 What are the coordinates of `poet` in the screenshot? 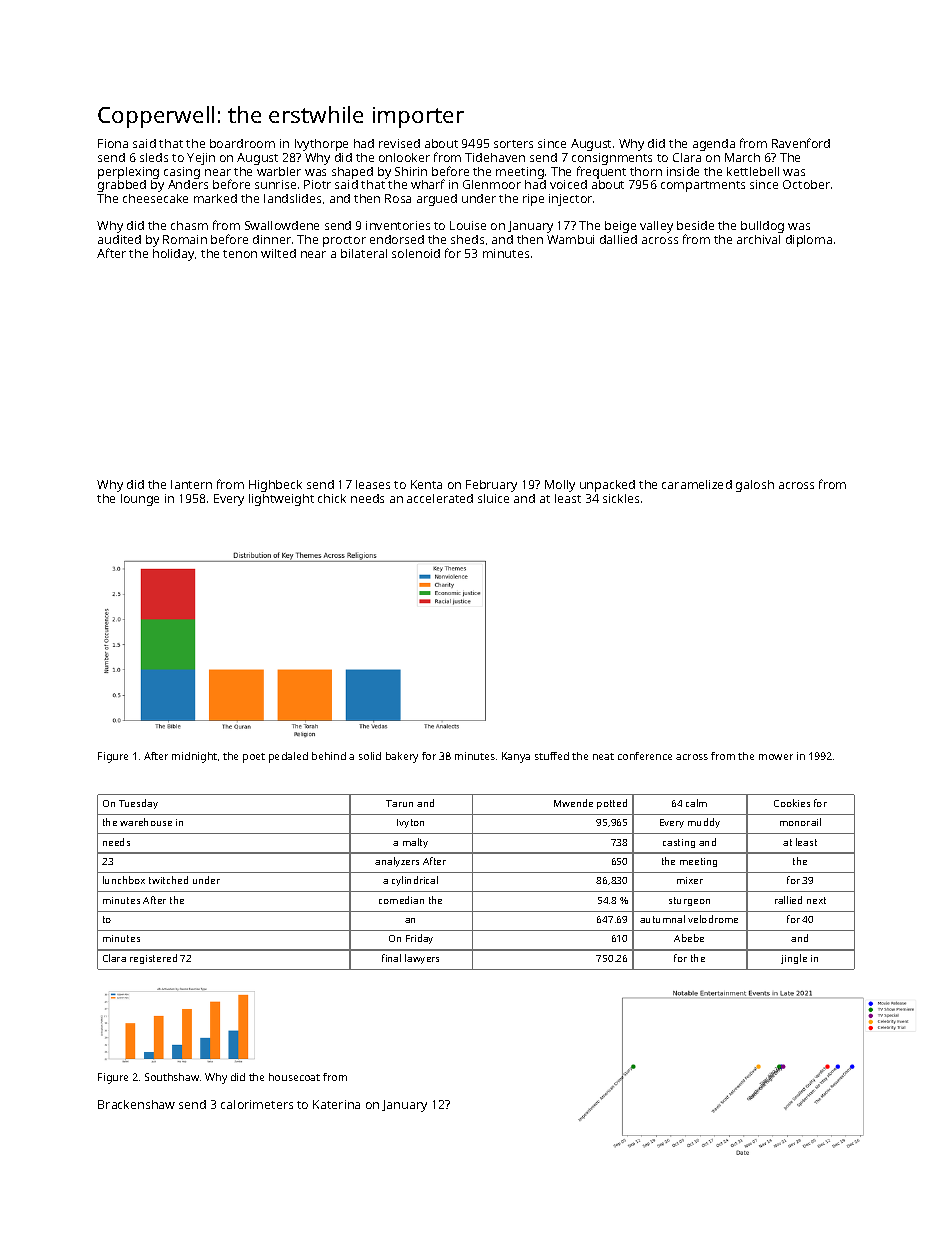 It's located at (254, 758).
